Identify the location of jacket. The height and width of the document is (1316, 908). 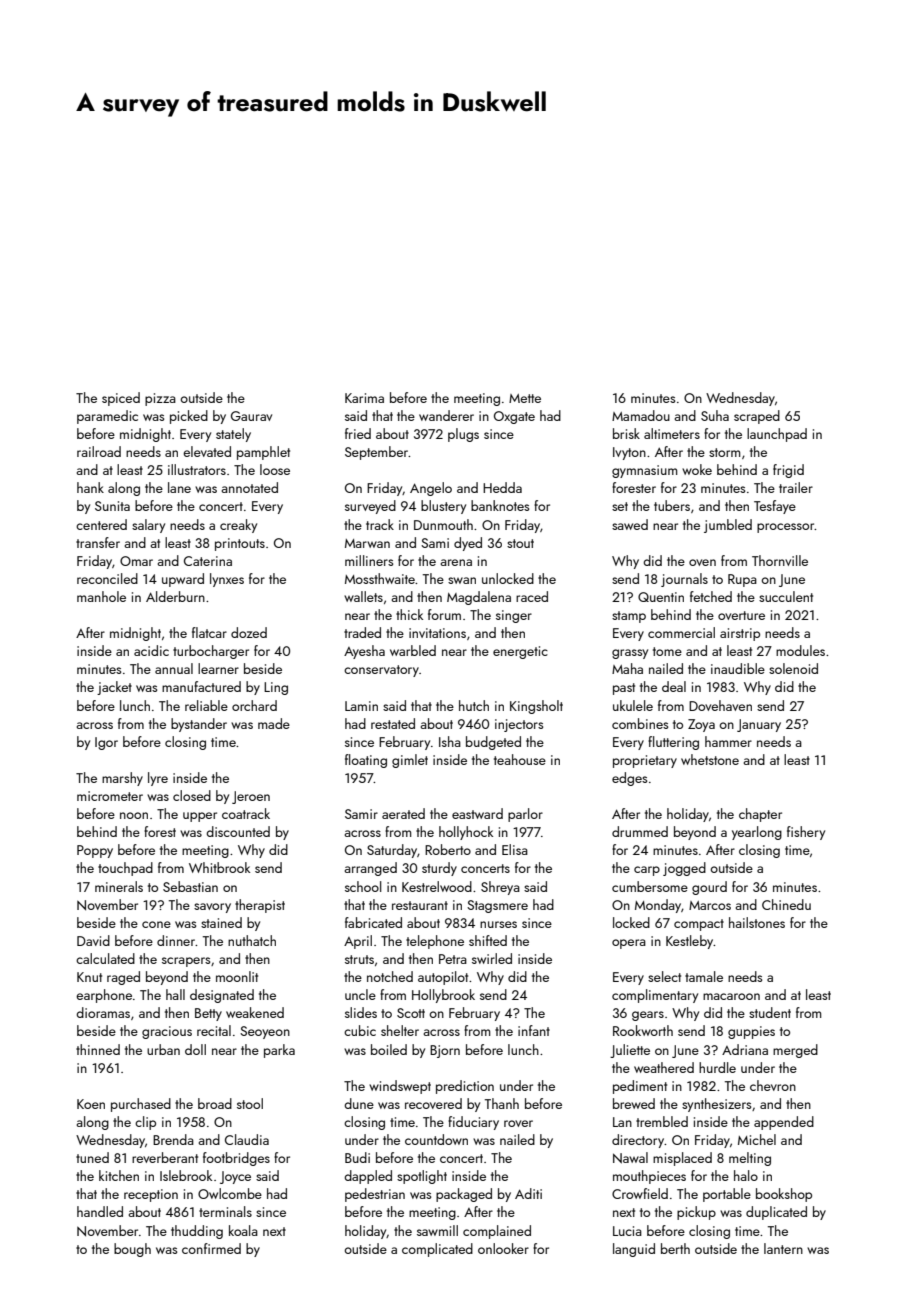
(114, 688).
